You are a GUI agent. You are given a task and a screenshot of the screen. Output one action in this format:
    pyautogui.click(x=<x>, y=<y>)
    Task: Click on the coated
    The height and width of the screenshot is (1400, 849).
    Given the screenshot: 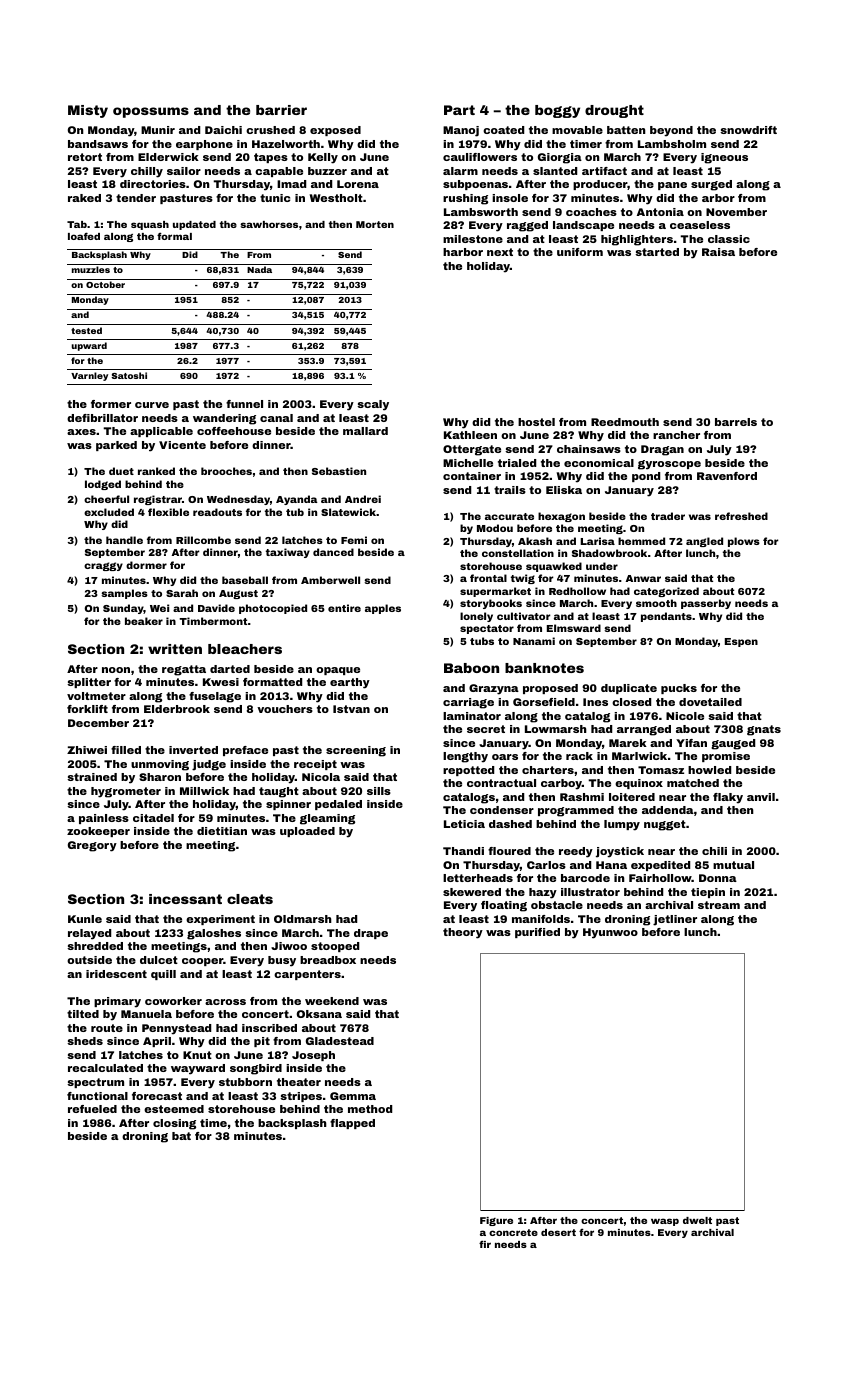 What is the action you would take?
    pyautogui.click(x=503, y=130)
